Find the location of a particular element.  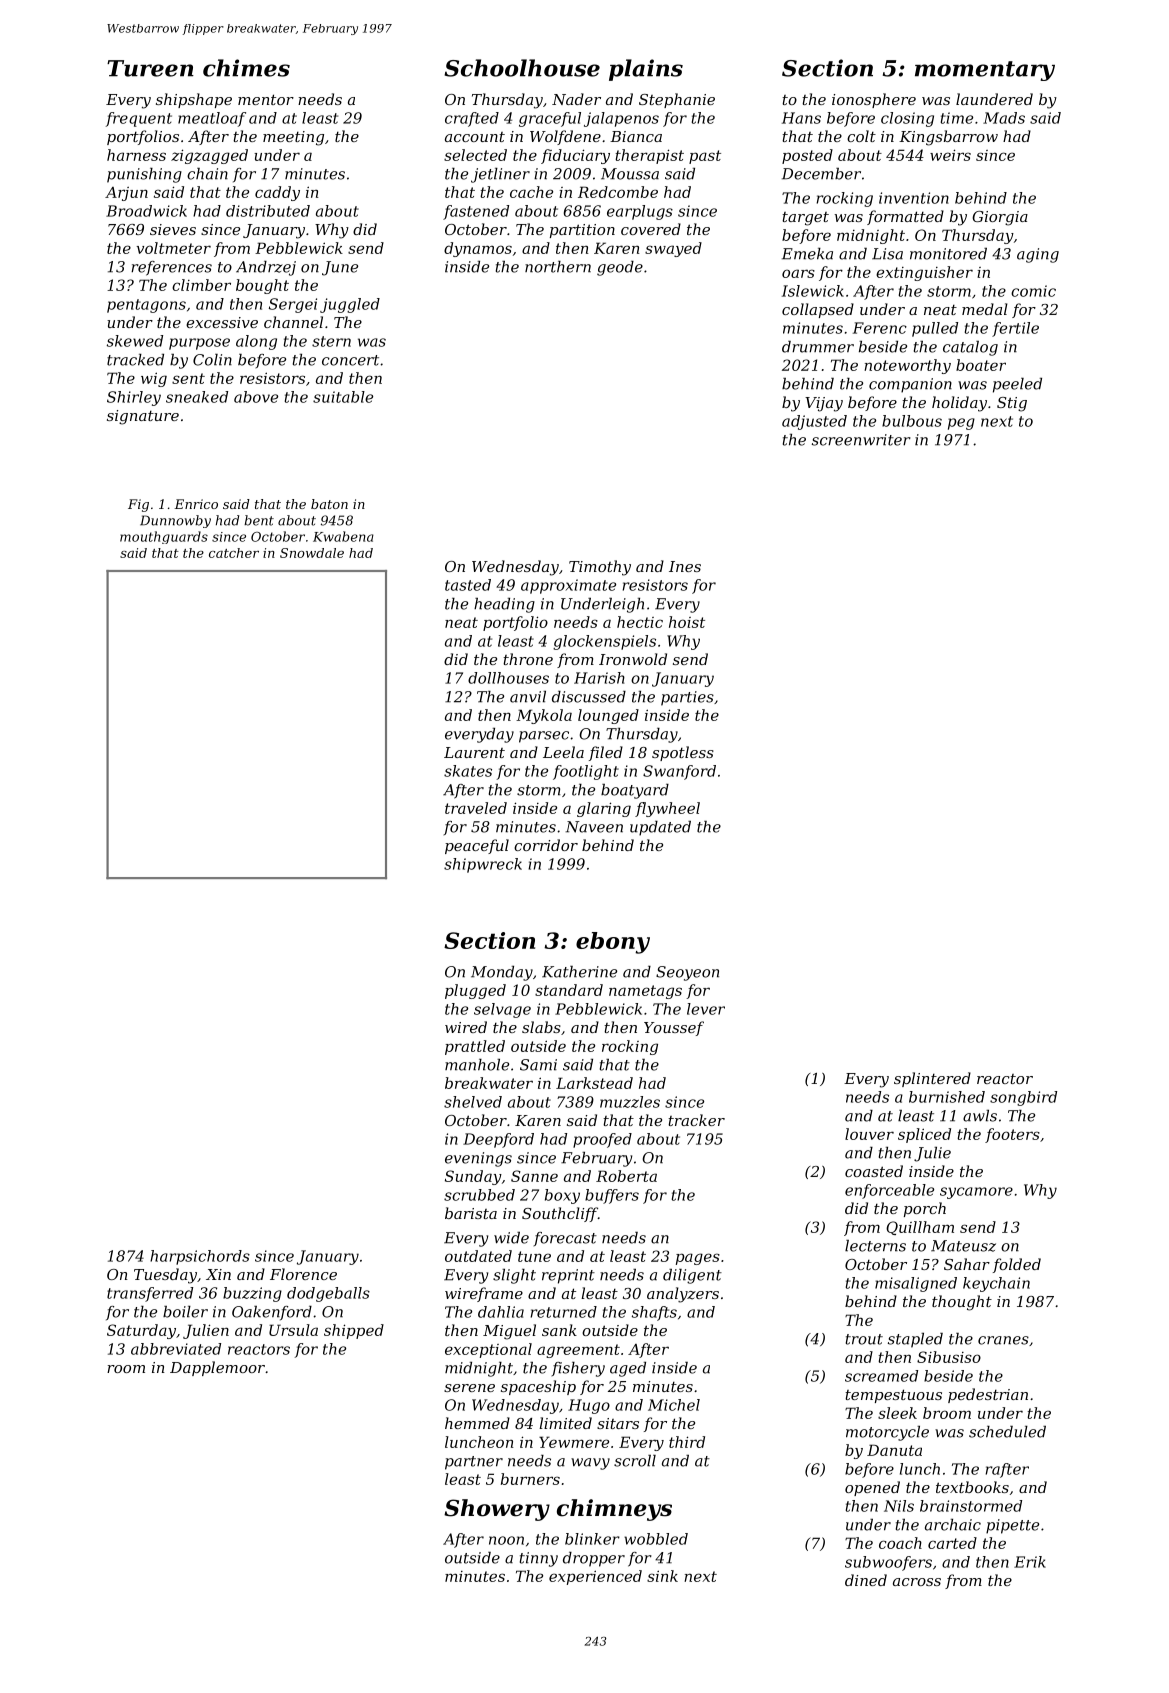

chimes is located at coordinates (246, 68).
